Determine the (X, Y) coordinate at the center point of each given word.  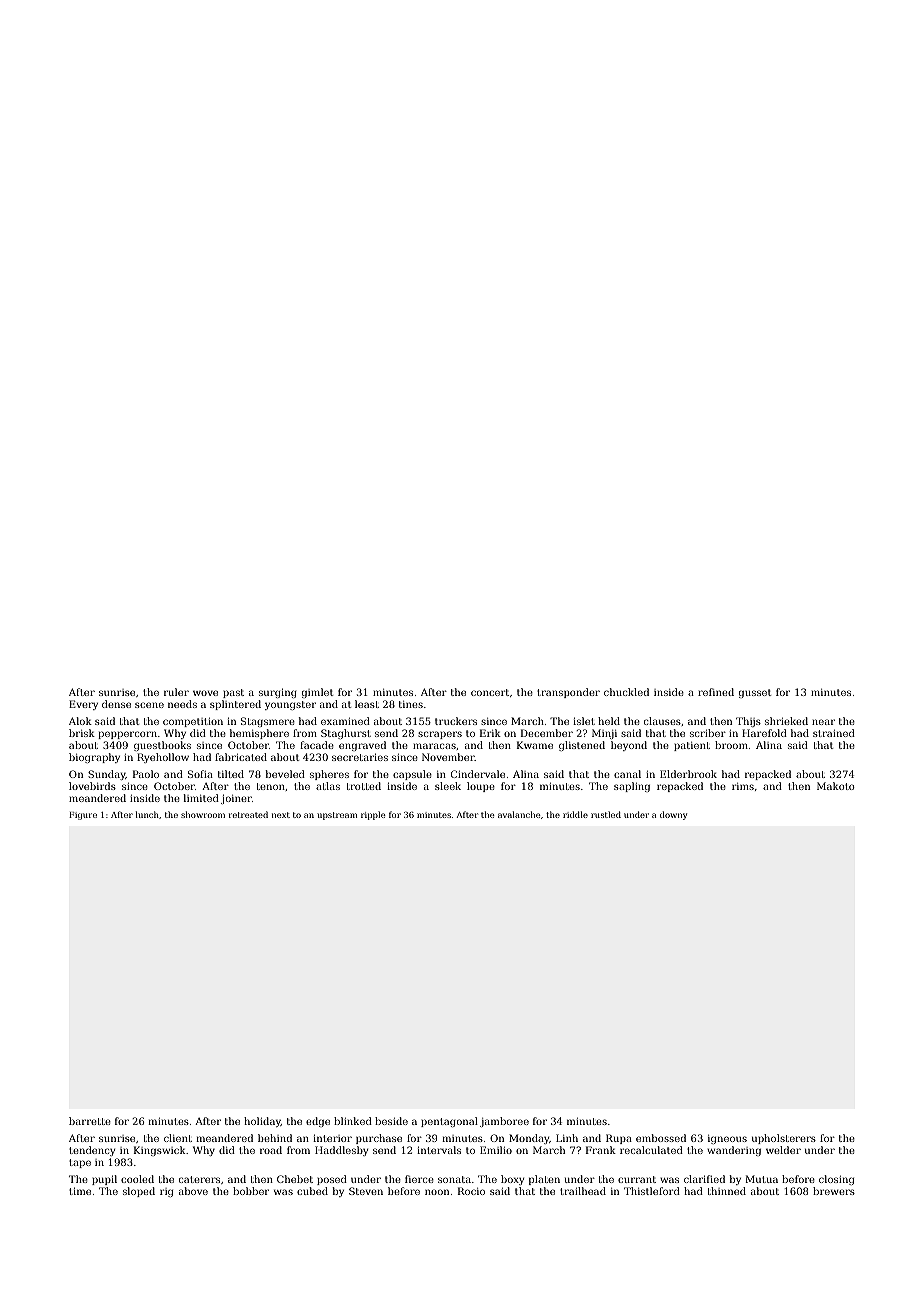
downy (673, 815)
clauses (662, 721)
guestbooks (162, 746)
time (80, 1191)
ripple (373, 815)
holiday (262, 1122)
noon (437, 1192)
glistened (582, 746)
